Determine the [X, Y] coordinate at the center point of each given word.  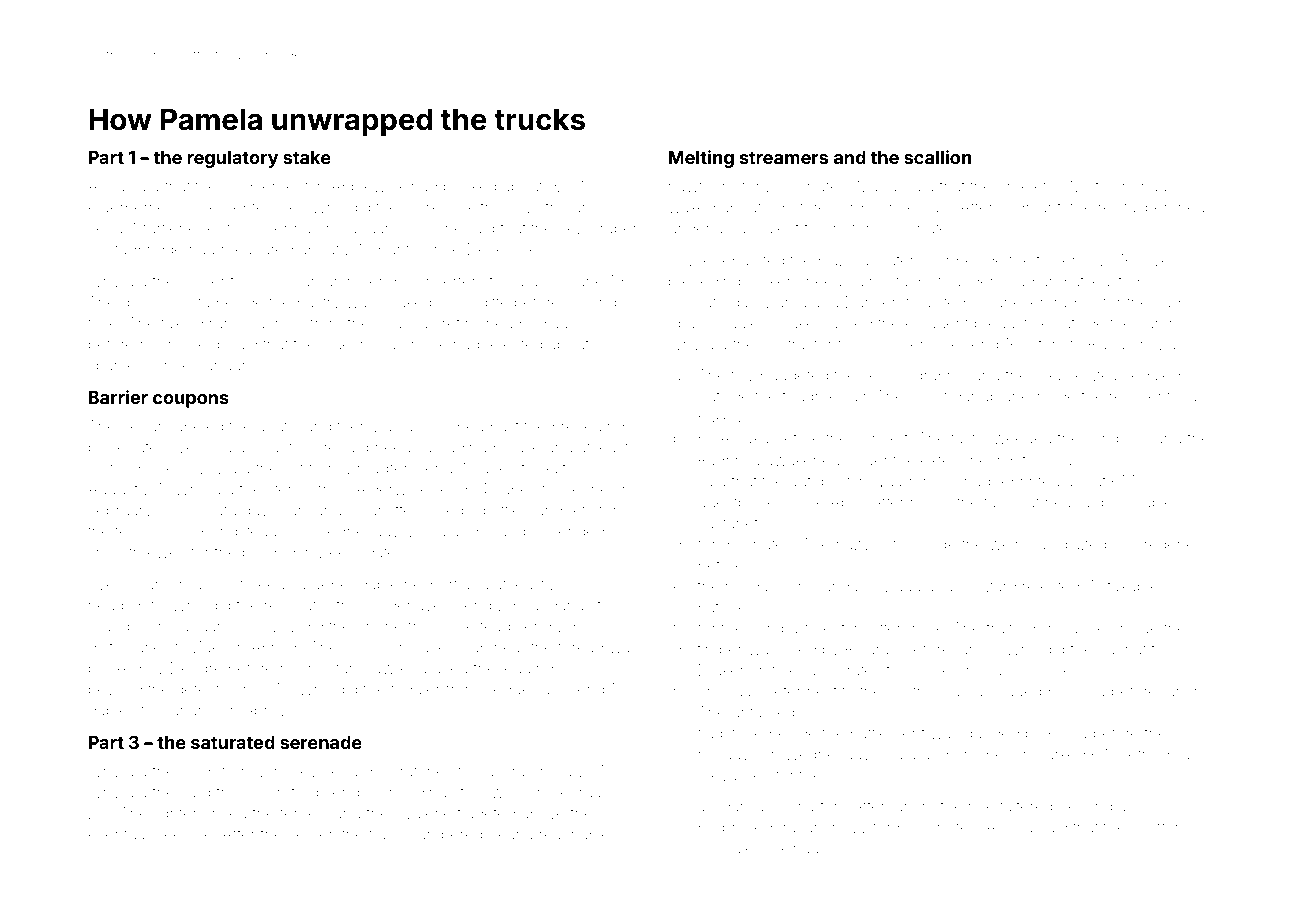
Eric [967, 754]
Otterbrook [905, 628]
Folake [792, 323]
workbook [439, 207]
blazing [844, 262]
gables [111, 712]
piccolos [1180, 282]
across [281, 324]
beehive [183, 834]
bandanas [557, 605]
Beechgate [358, 554]
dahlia [743, 806]
